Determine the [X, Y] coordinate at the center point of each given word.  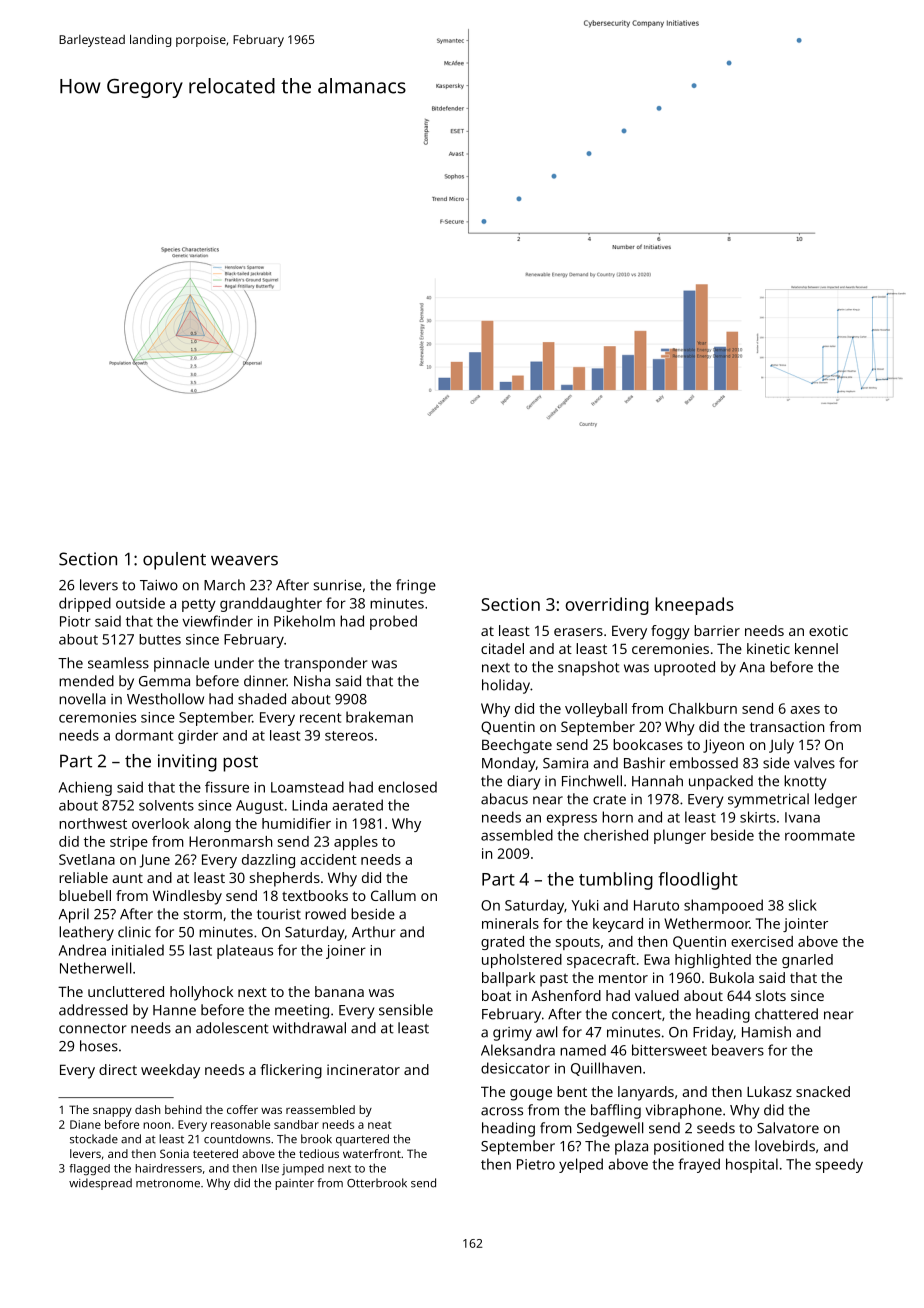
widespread [100, 1184]
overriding [607, 606]
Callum [393, 895]
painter [294, 1184]
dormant [144, 735]
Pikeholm [304, 621]
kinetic [768, 648]
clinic [134, 932]
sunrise [338, 585]
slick [803, 905]
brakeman [379, 717]
